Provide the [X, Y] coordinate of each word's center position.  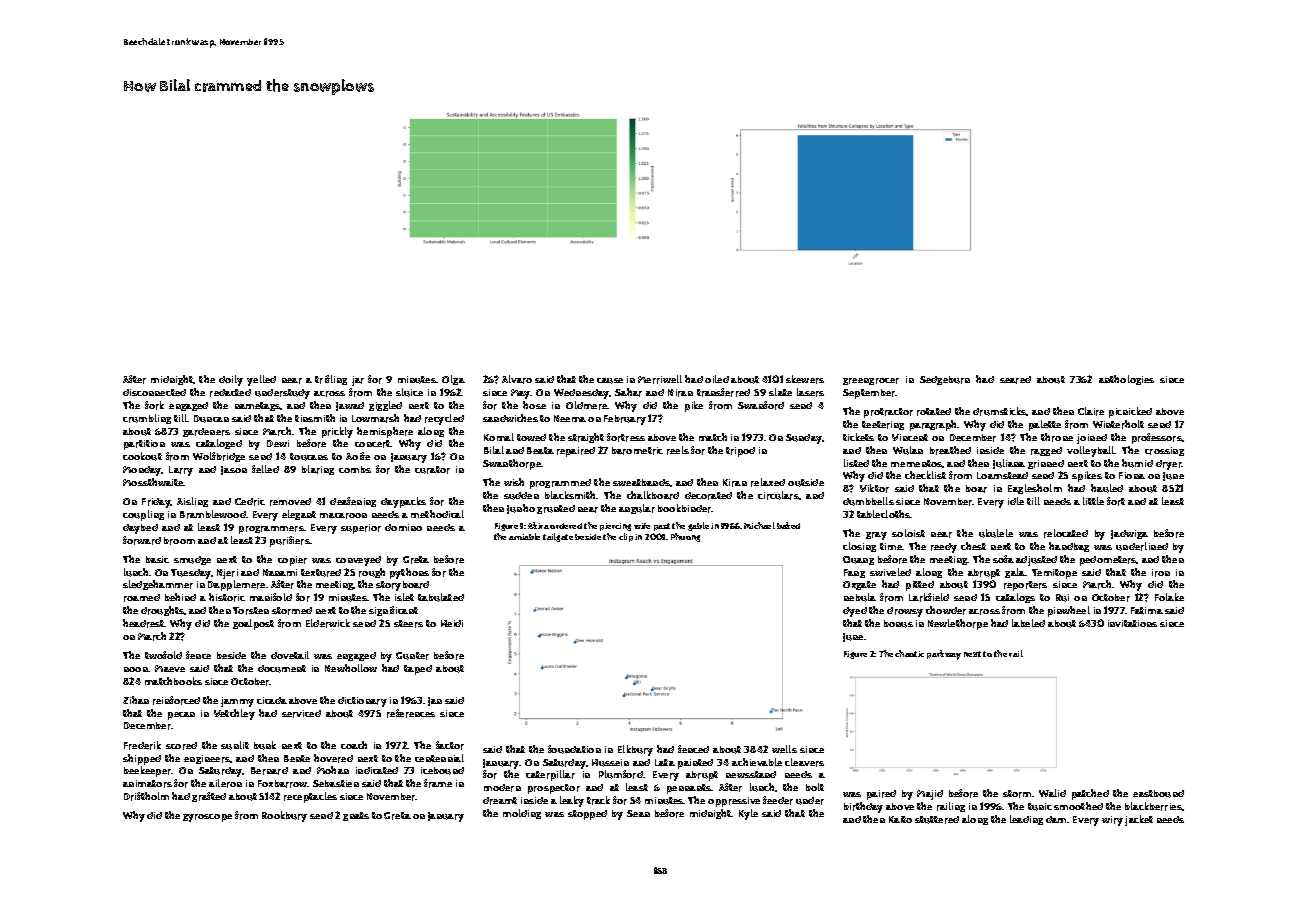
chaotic [909, 653]
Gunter [412, 656]
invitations [1132, 623]
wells [784, 749]
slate [780, 392]
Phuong [685, 537]
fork [154, 405]
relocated [1066, 533]
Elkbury [635, 750]
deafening [353, 502]
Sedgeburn [945, 380]
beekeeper [148, 771]
